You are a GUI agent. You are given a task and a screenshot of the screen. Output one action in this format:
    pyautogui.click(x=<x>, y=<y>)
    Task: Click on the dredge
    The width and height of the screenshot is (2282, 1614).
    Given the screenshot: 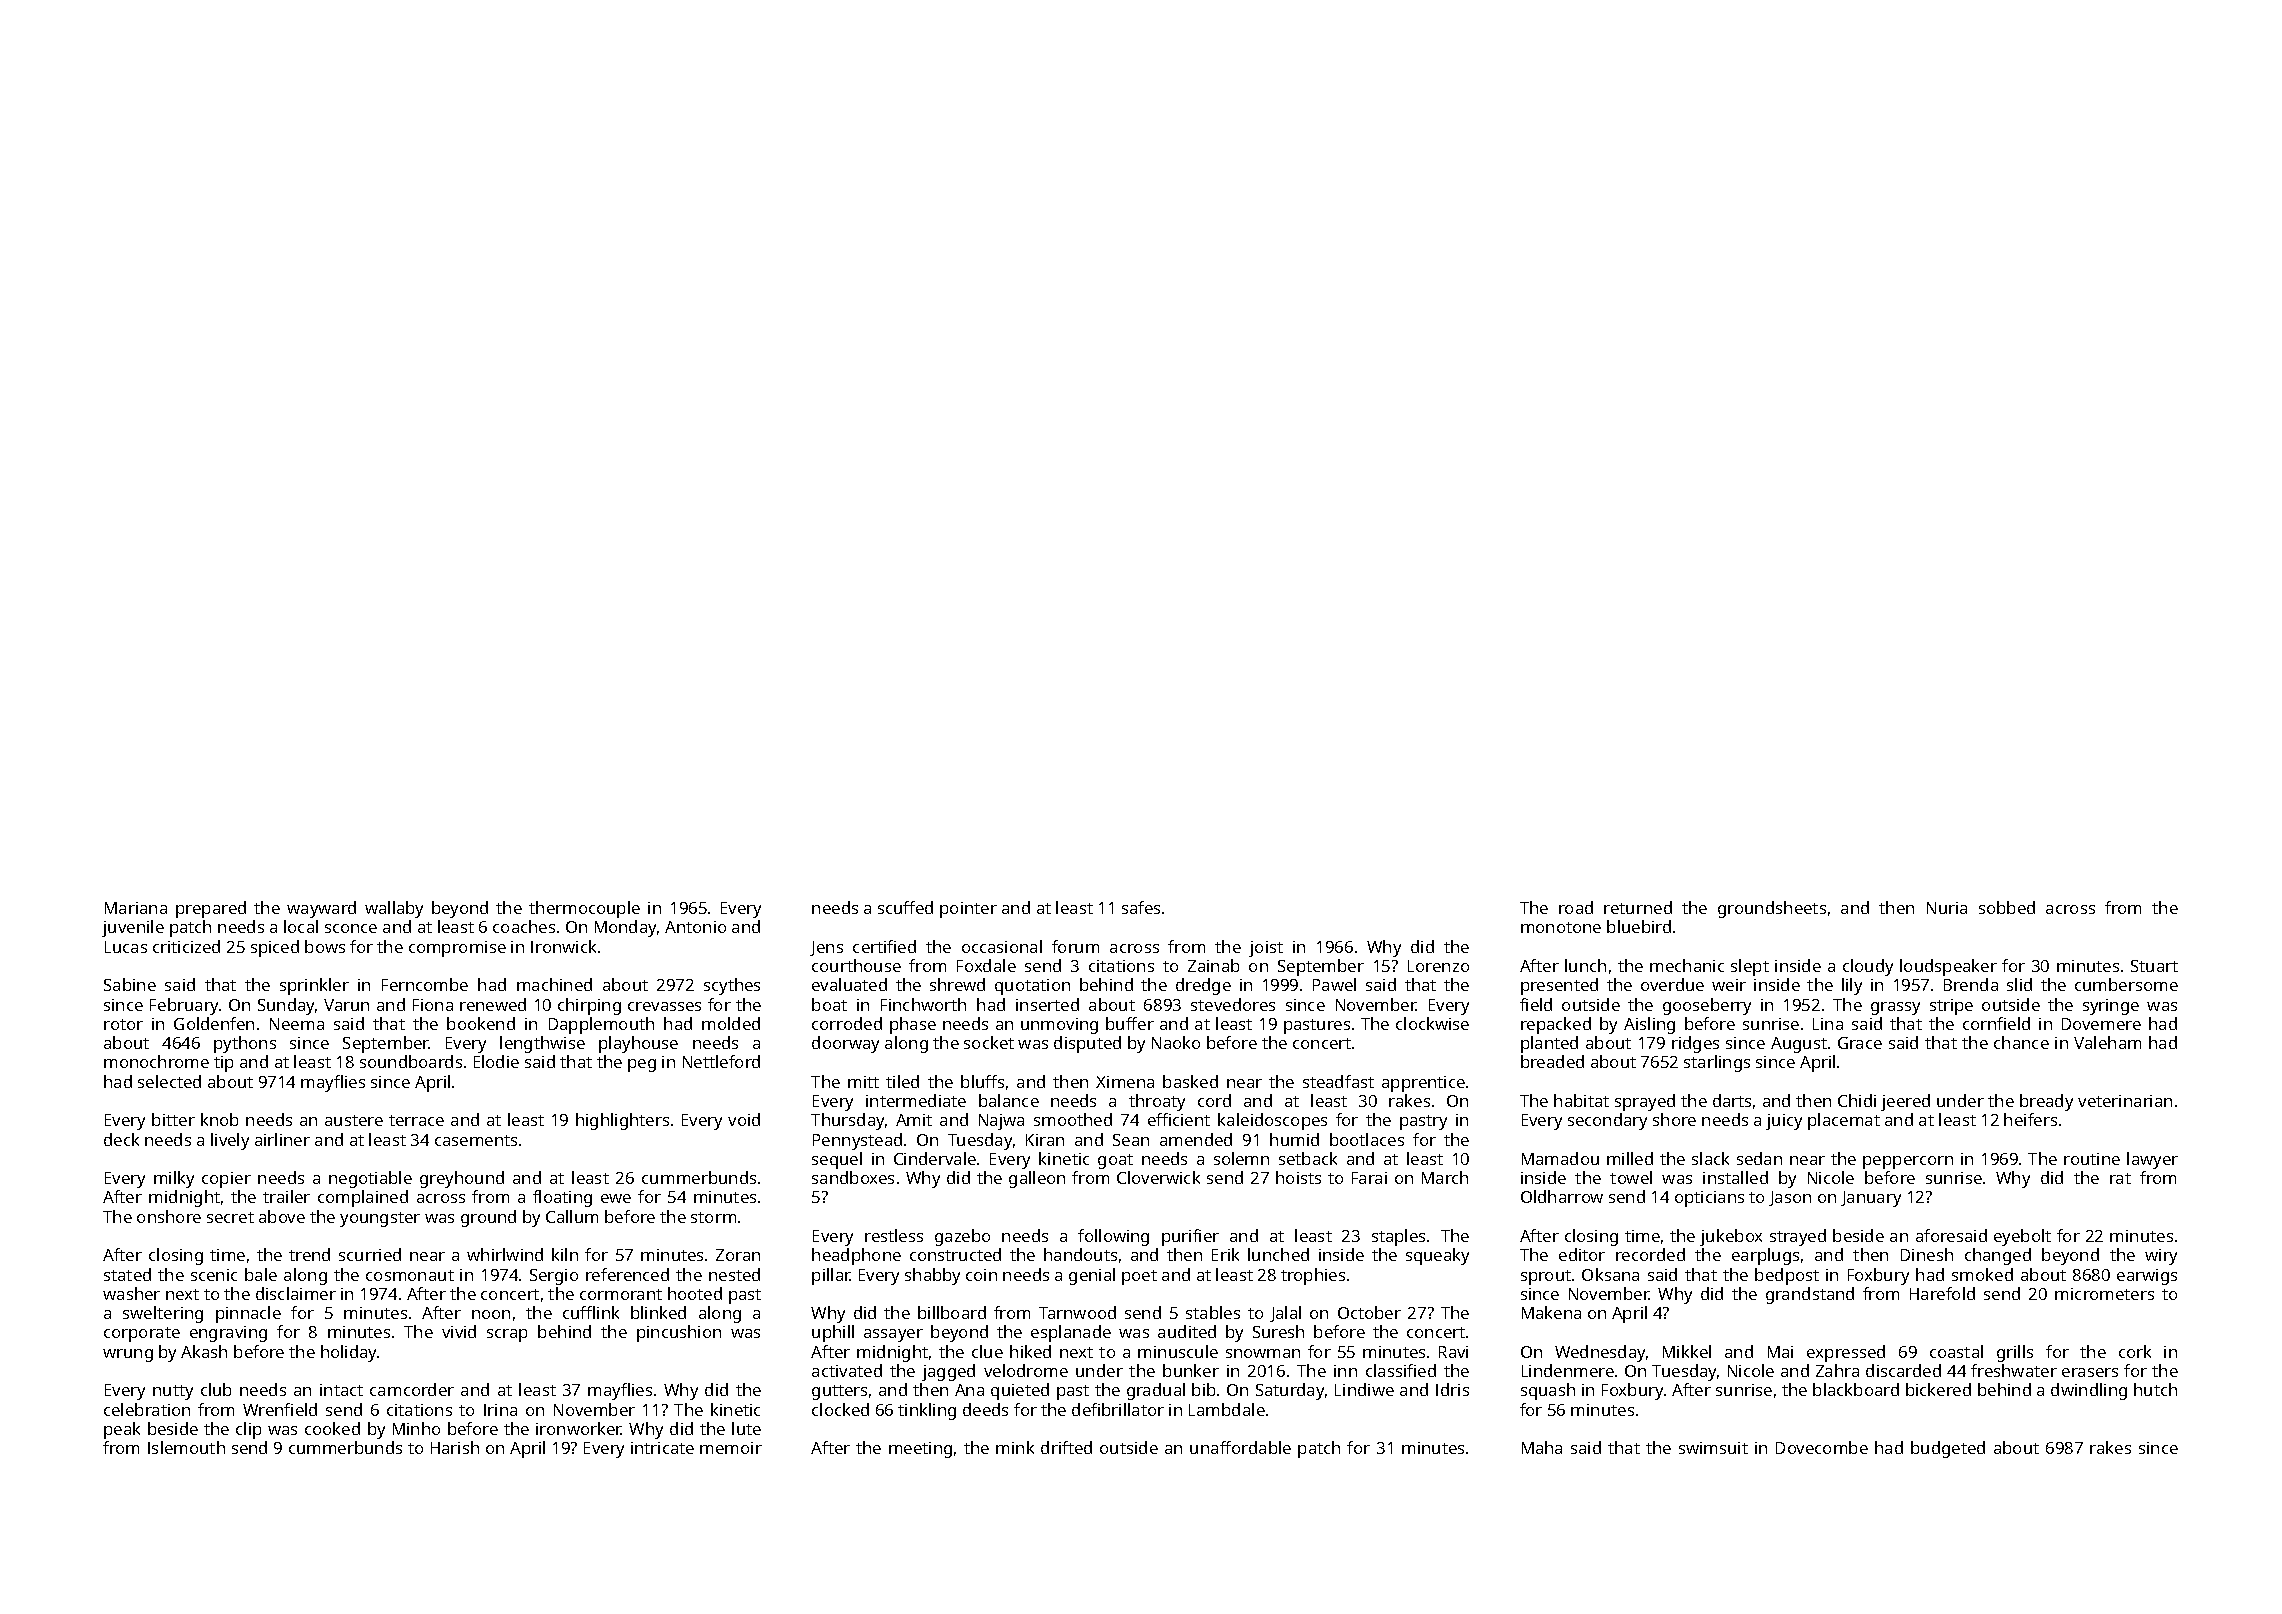 What is the action you would take?
    pyautogui.click(x=1203, y=986)
